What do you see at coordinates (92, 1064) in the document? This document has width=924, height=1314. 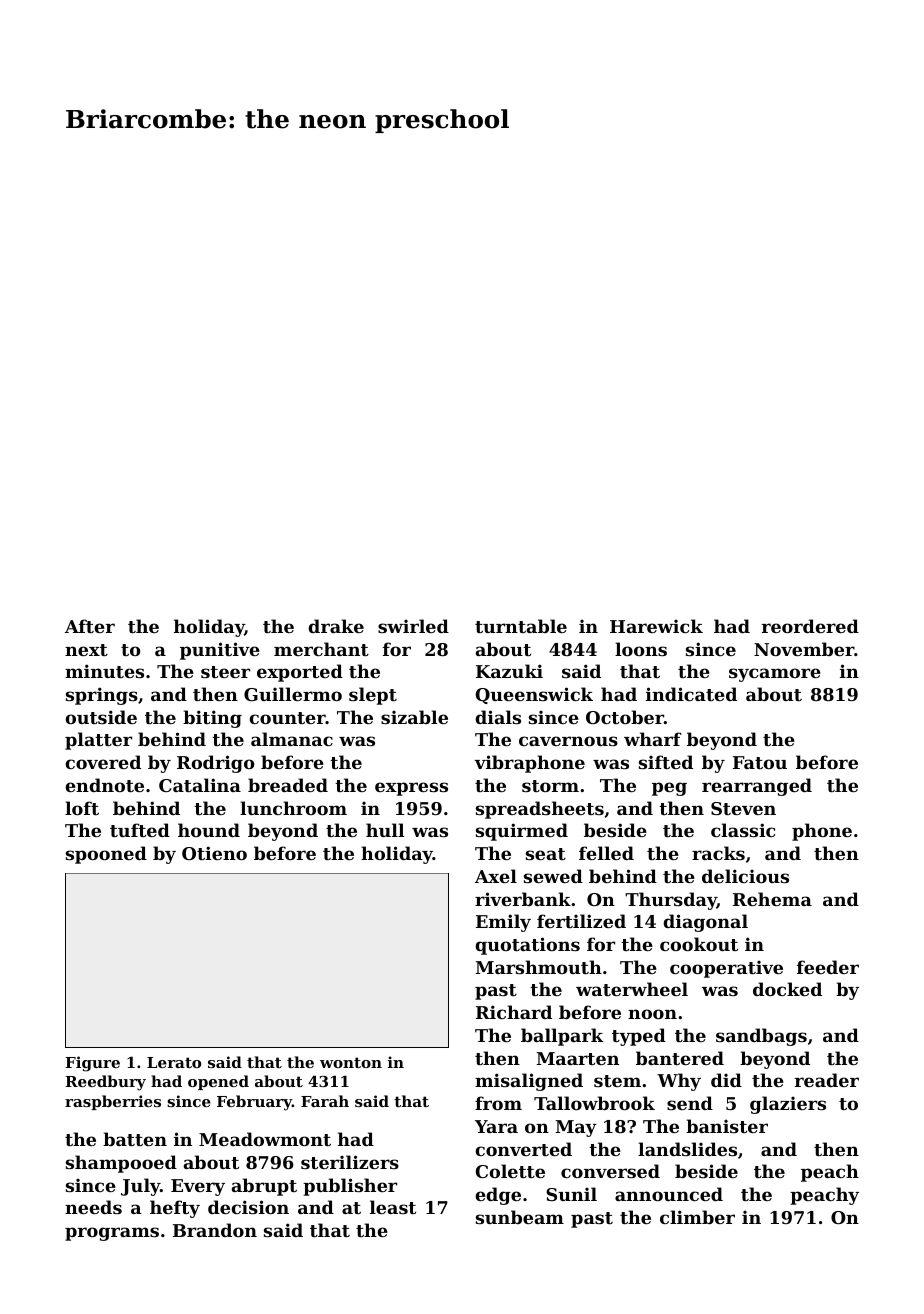 I see `Figure` at bounding box center [92, 1064].
